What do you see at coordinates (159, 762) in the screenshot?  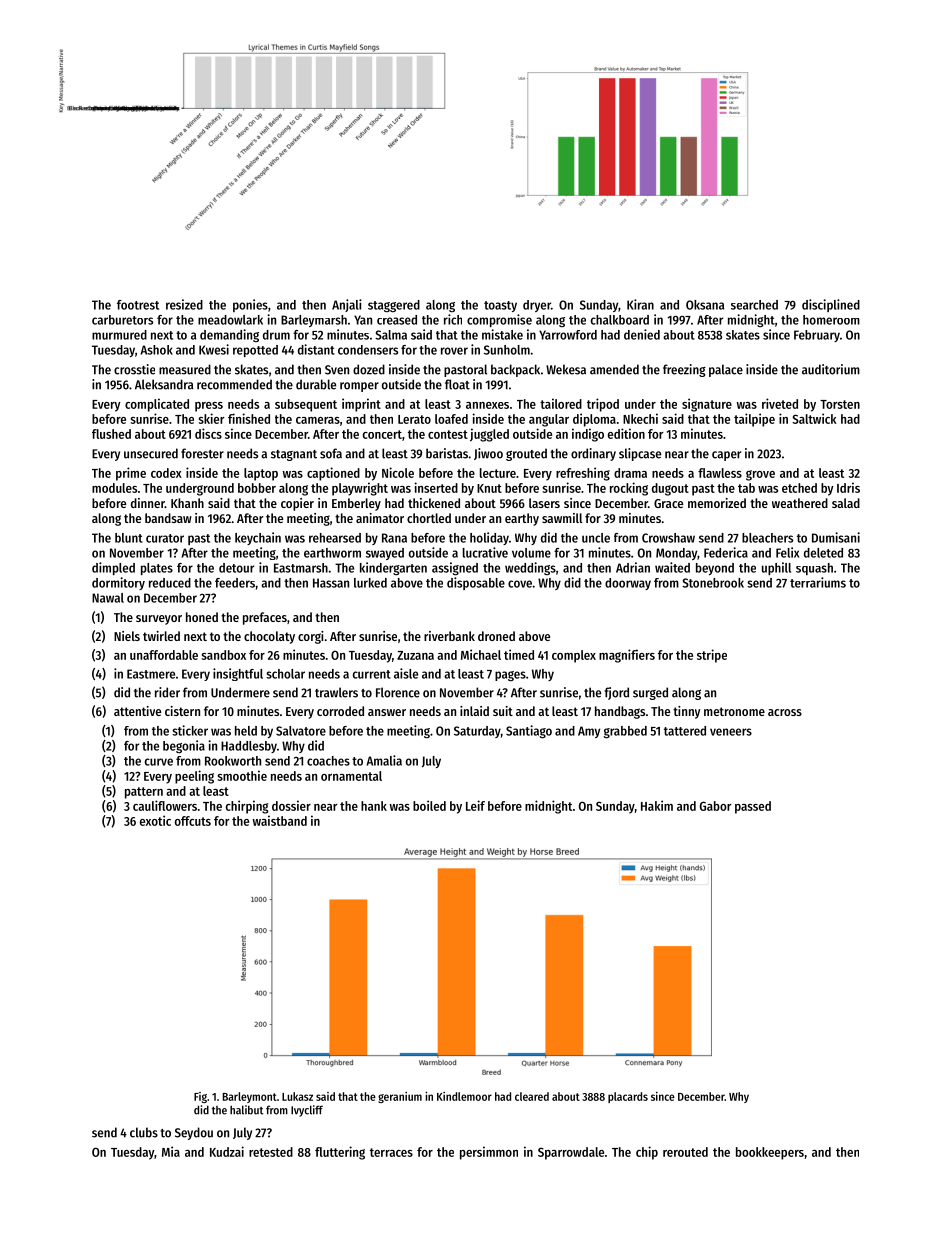 I see `curve` at bounding box center [159, 762].
